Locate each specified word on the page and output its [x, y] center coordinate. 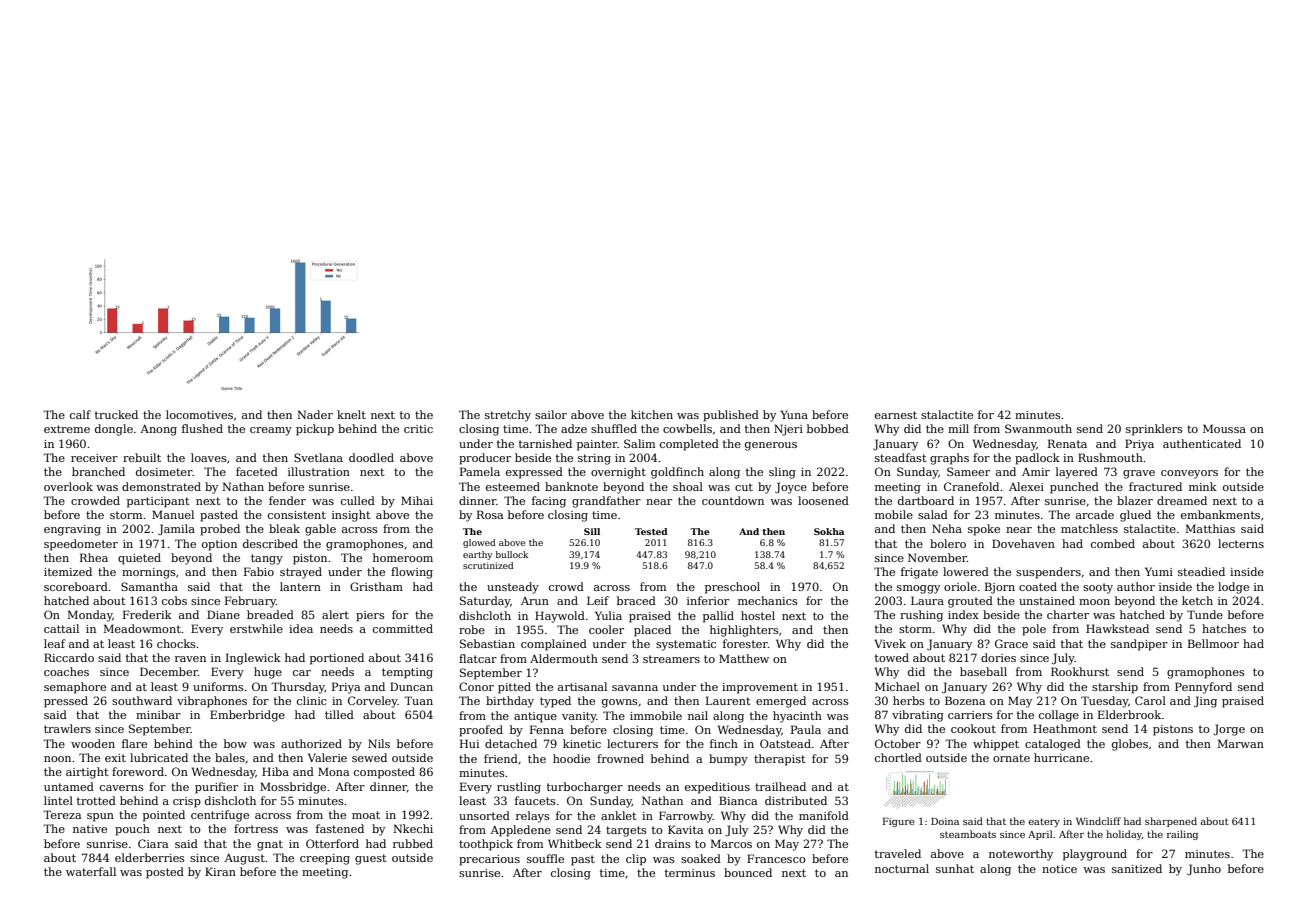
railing [1182, 835]
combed [1113, 543]
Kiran [220, 871]
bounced [748, 872]
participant [158, 502]
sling [782, 473]
